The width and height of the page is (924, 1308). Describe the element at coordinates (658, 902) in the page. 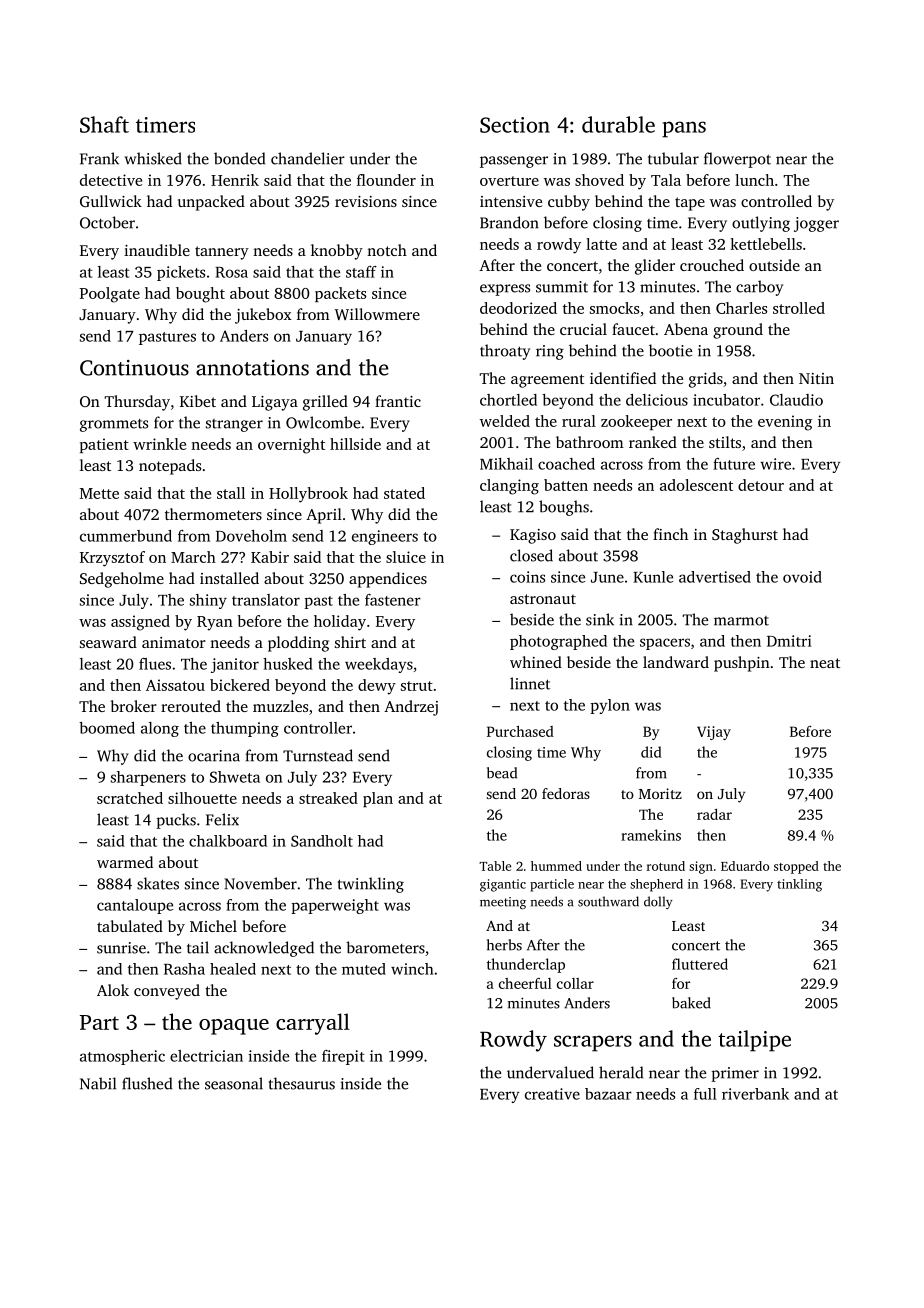

I see `dolly` at that location.
